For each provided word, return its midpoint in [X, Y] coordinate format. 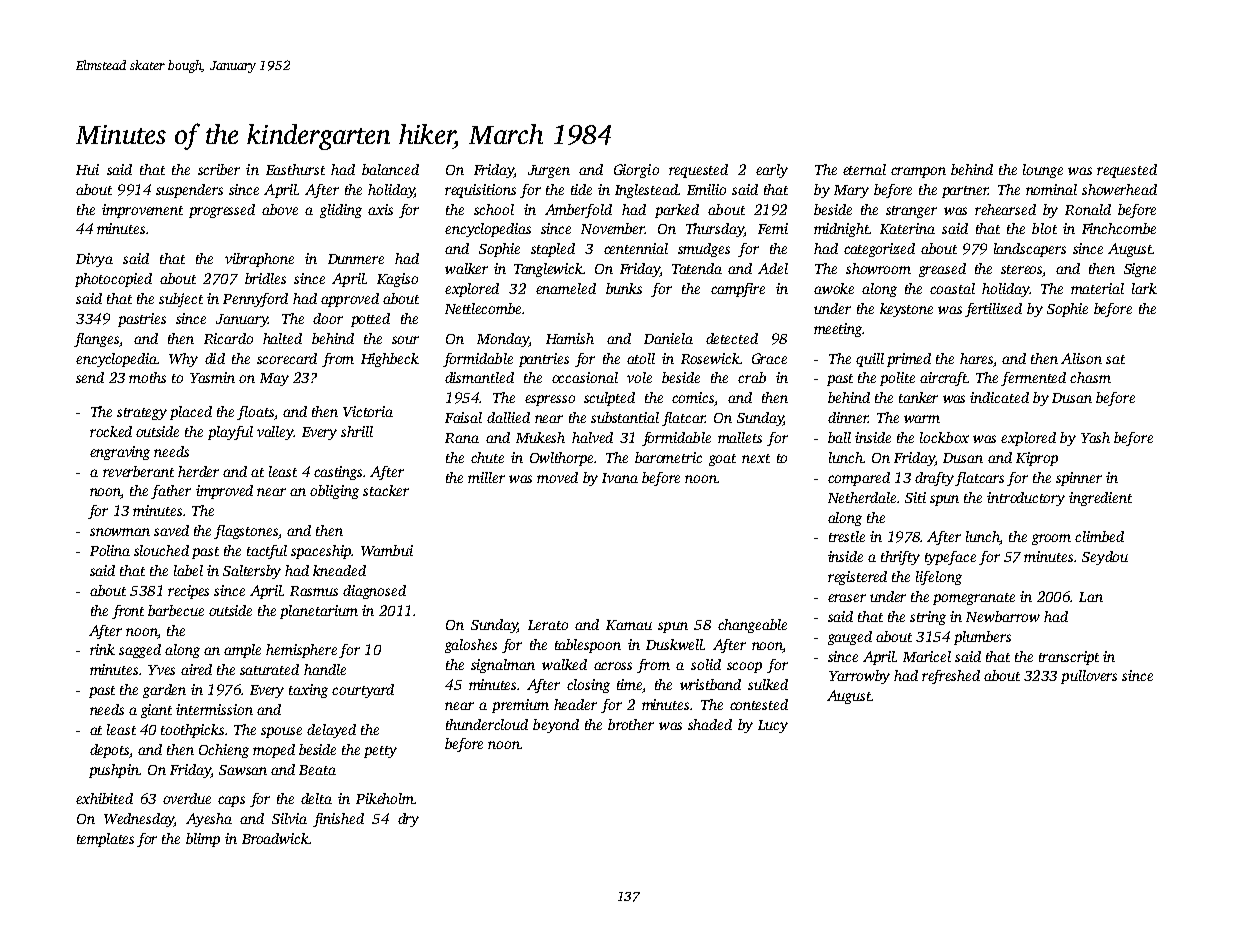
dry [408, 820]
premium [520, 706]
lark [1144, 288]
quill [870, 360]
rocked [111, 431]
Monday [503, 340]
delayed [331, 731]
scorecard [287, 358]
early [772, 171]
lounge [1043, 171]
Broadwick [275, 838]
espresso [550, 400]
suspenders [189, 191]
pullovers [1089, 677]
